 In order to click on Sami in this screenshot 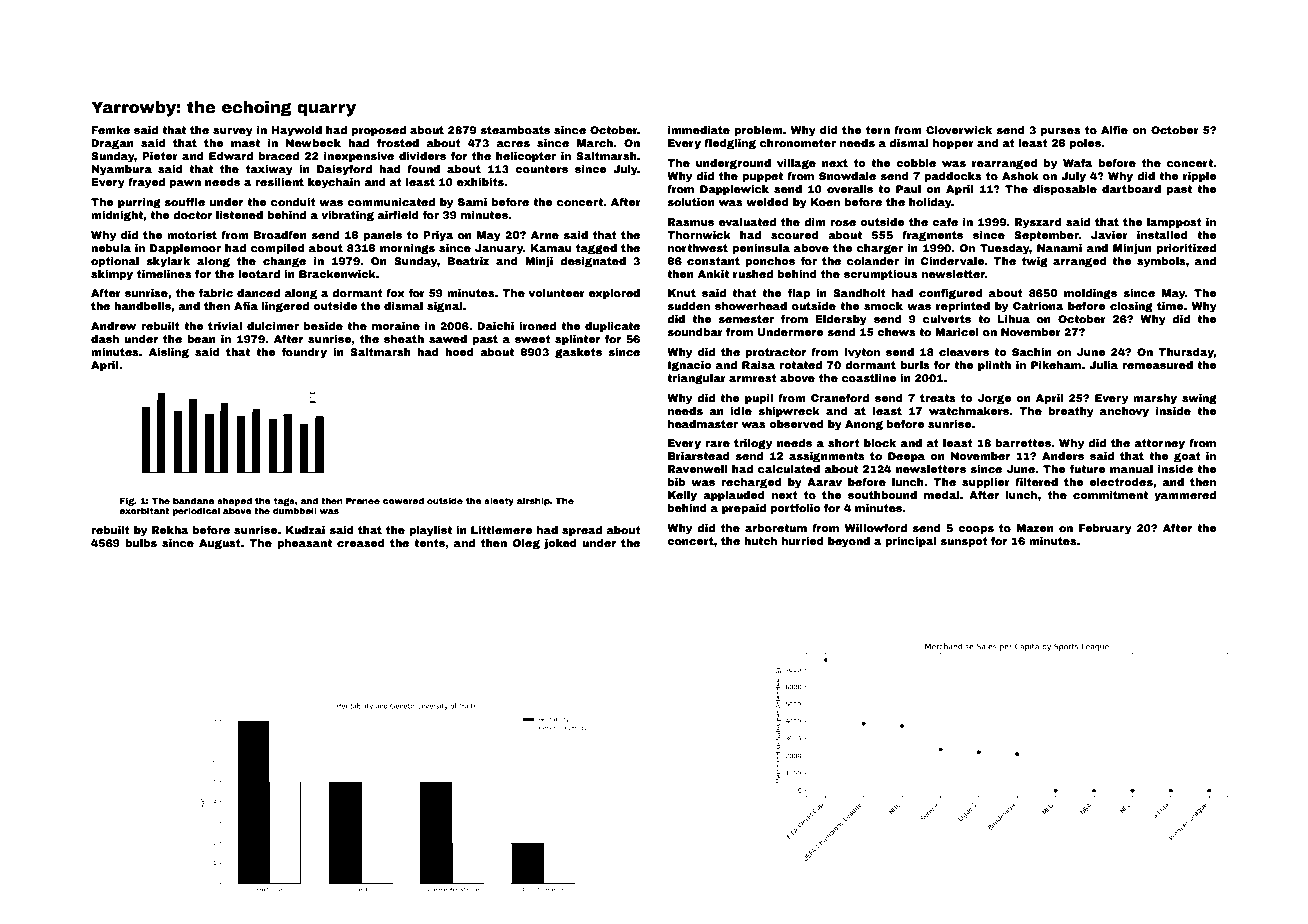, I will do `click(472, 202)`.
